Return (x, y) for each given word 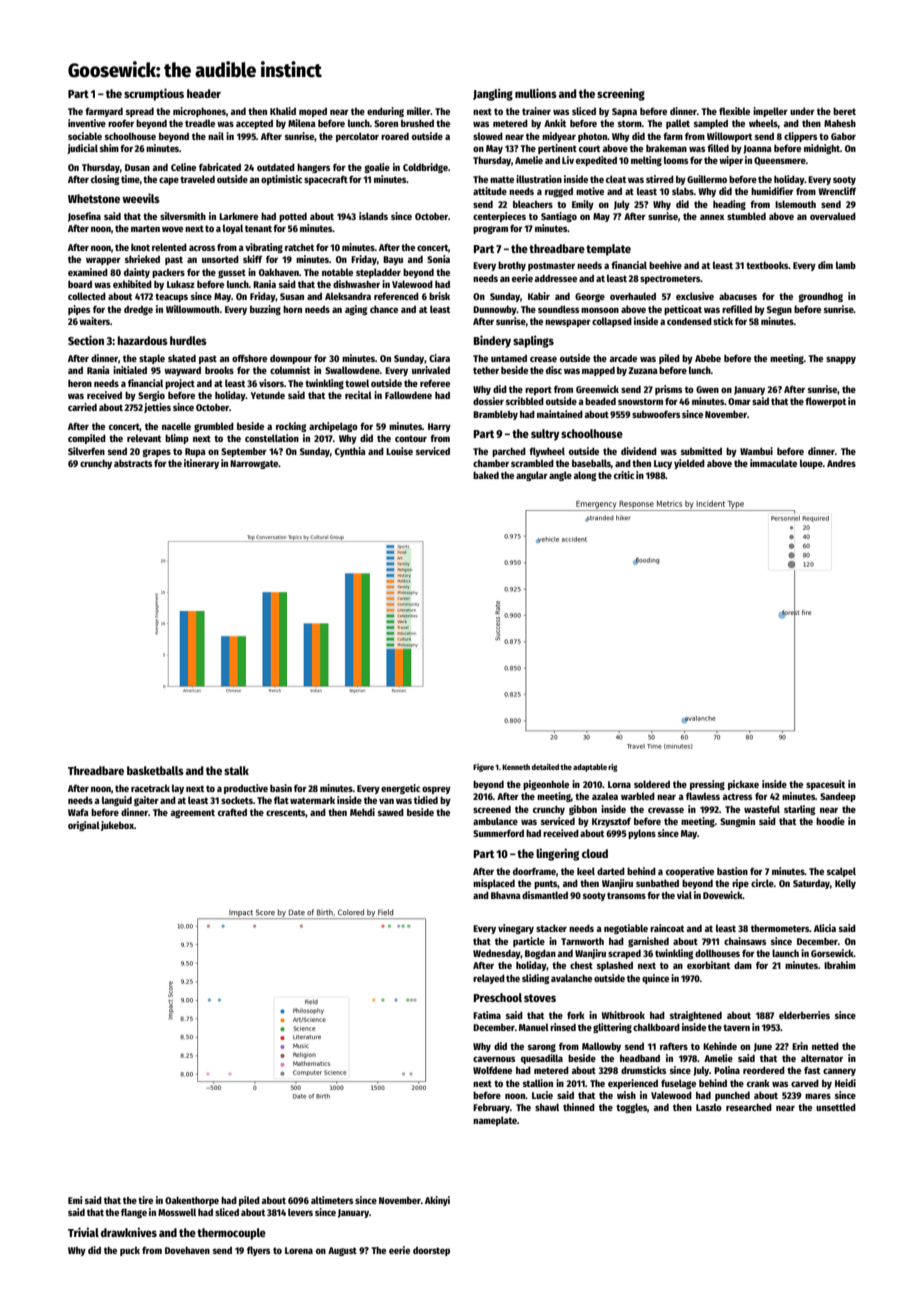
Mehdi (362, 812)
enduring (385, 112)
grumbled (214, 427)
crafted (232, 812)
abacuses (738, 296)
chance (384, 309)
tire (145, 1200)
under (802, 111)
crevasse (666, 810)
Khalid (283, 111)
